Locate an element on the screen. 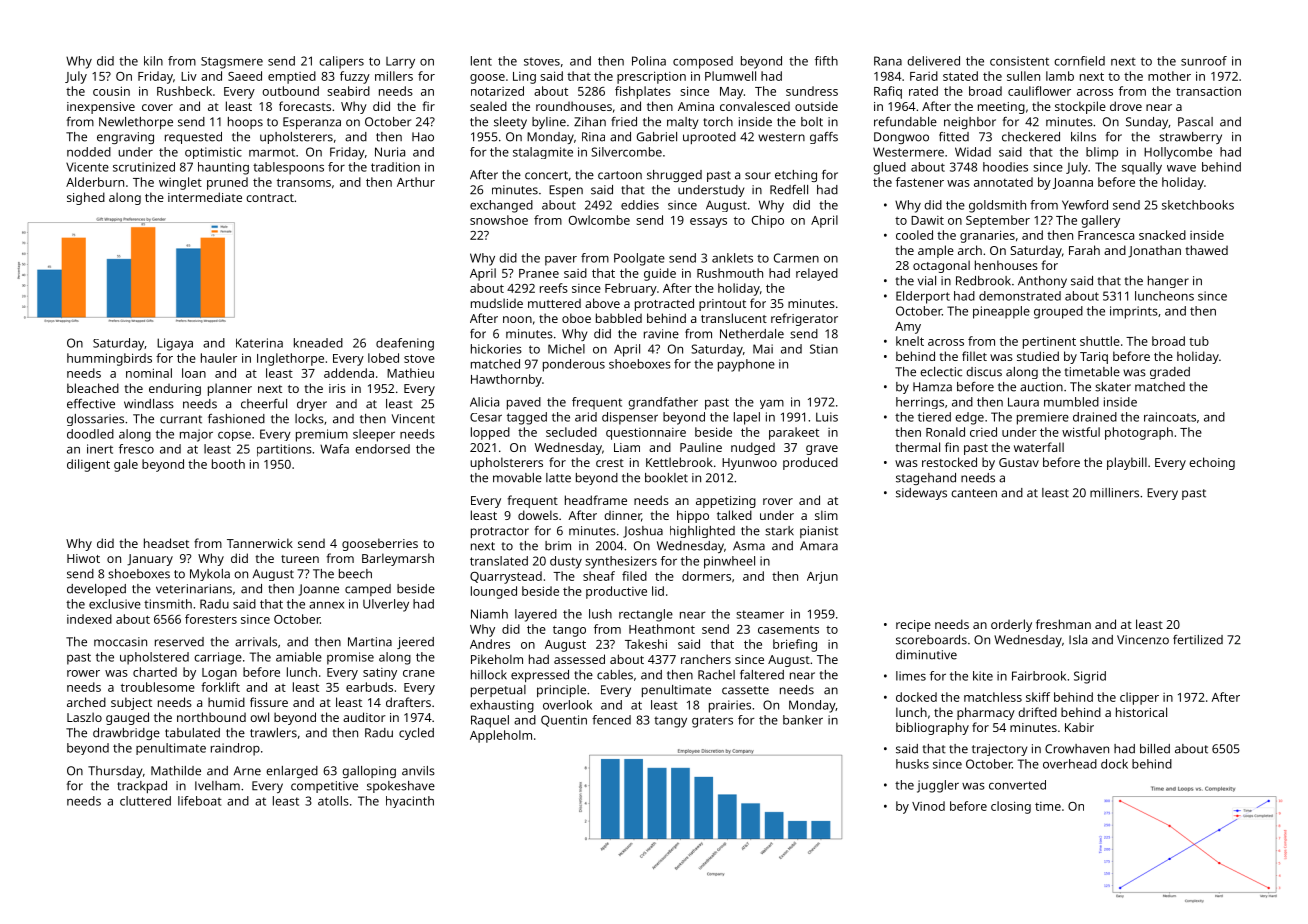  booth is located at coordinates (228, 464).
